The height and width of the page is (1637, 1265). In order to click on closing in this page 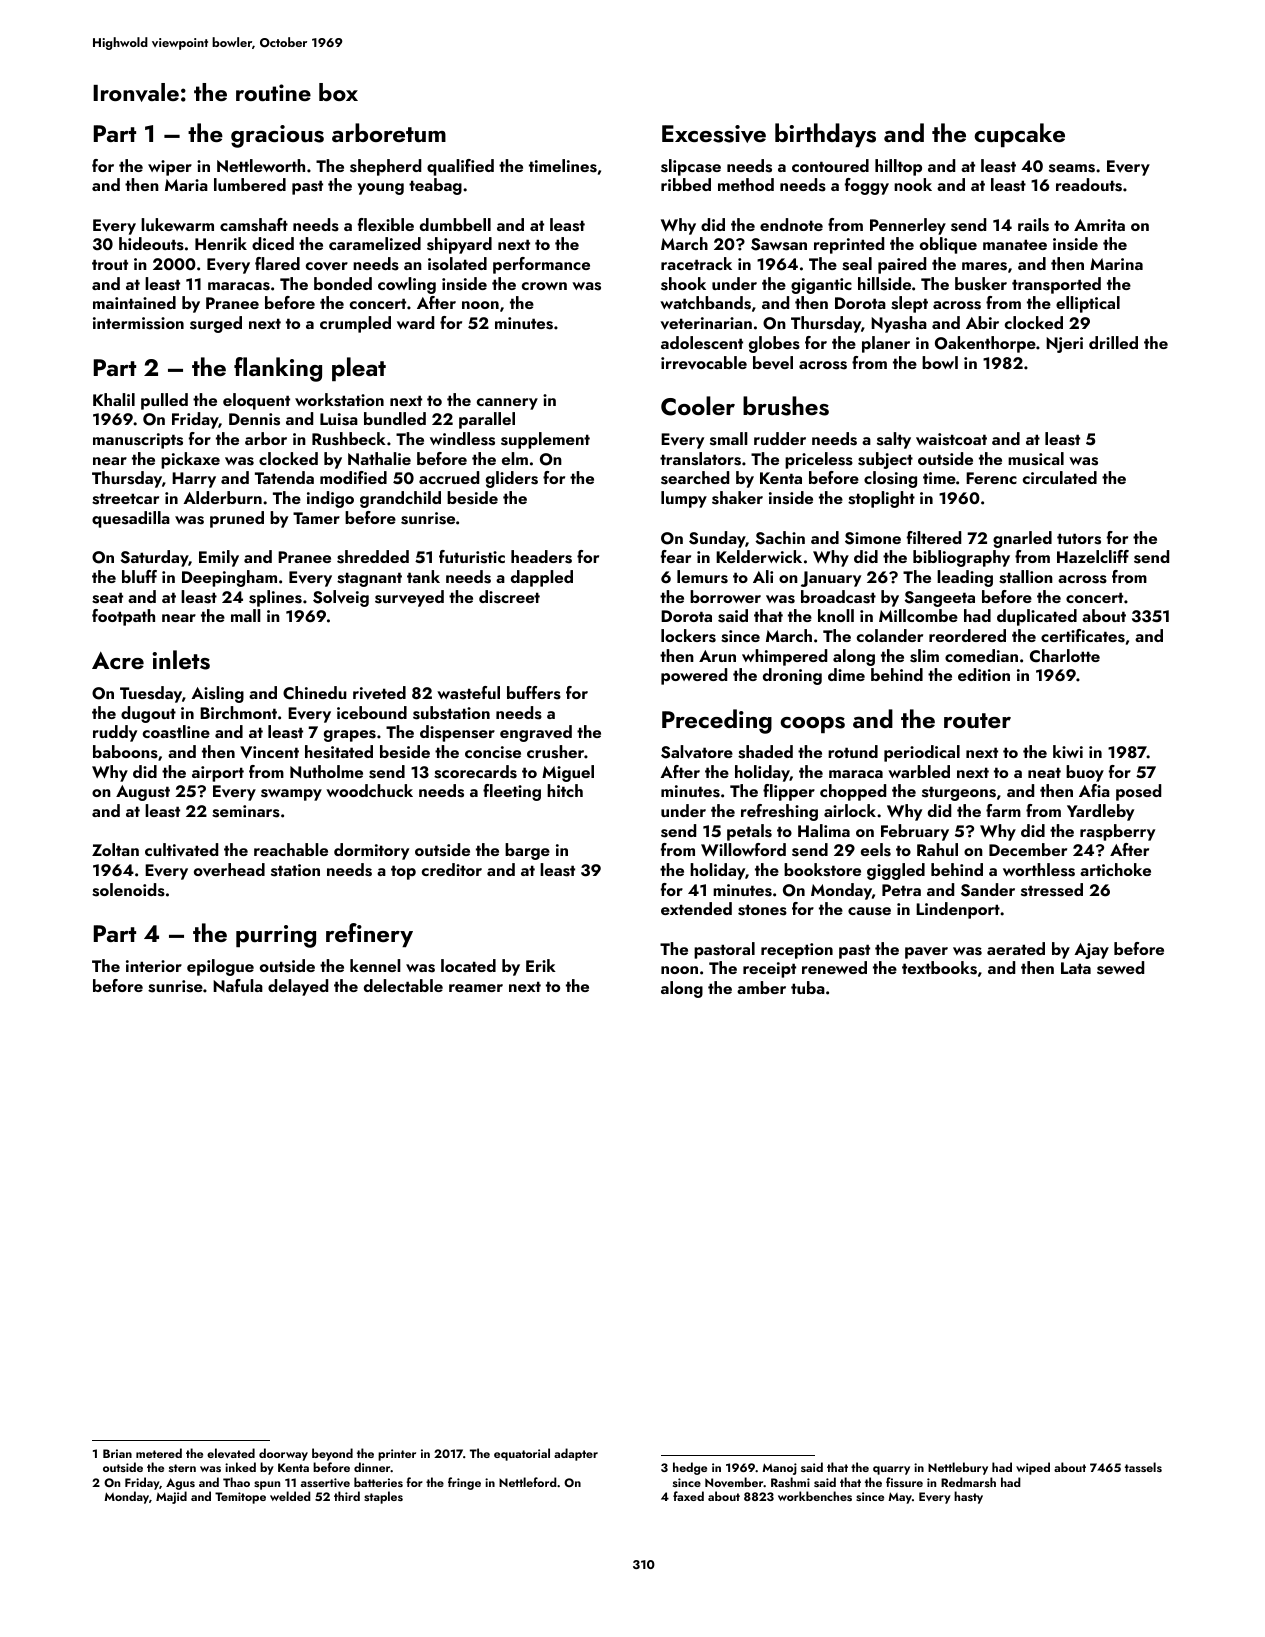, I will do `click(890, 479)`.
